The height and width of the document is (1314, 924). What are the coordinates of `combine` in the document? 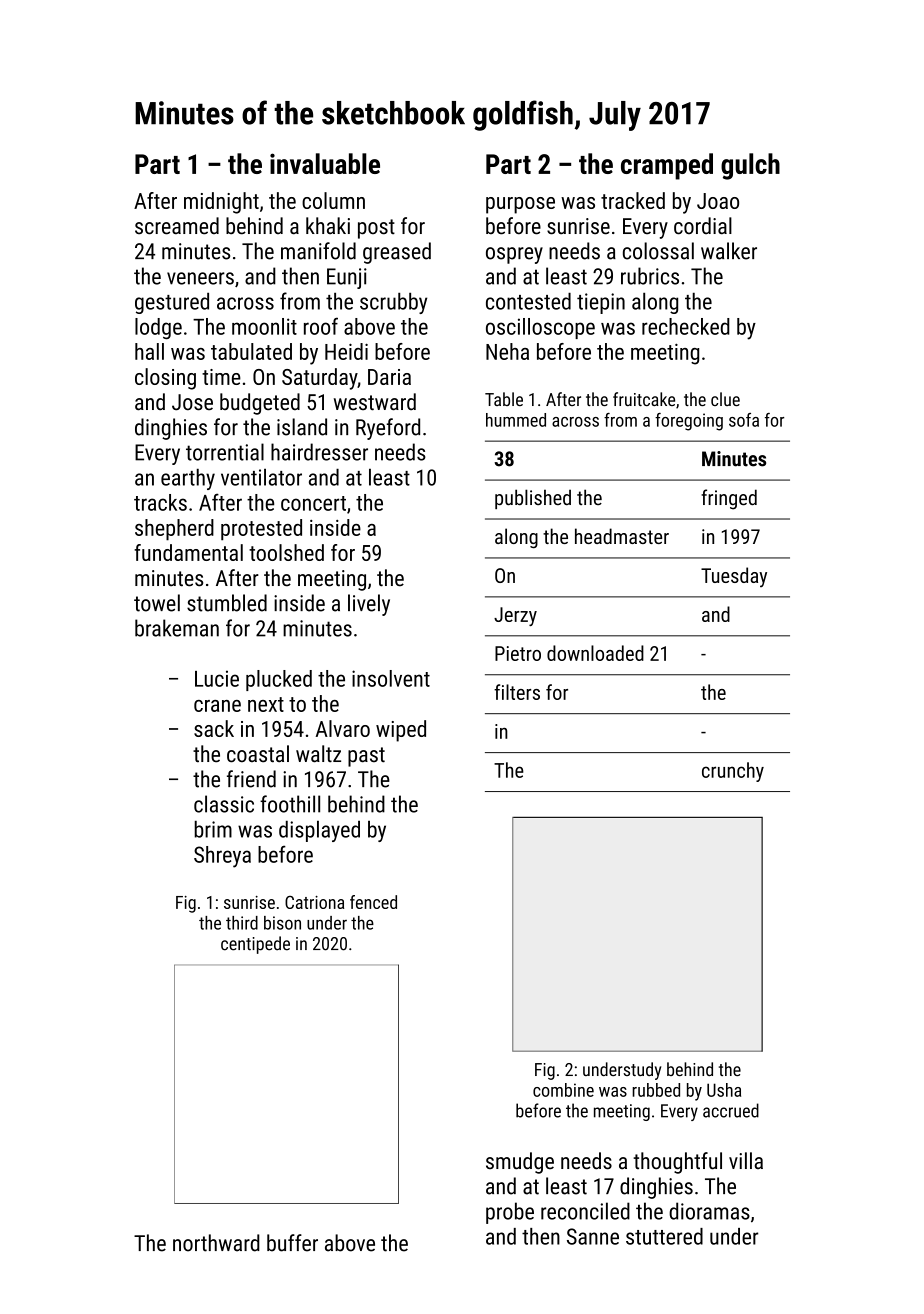 It's located at (563, 1090).
